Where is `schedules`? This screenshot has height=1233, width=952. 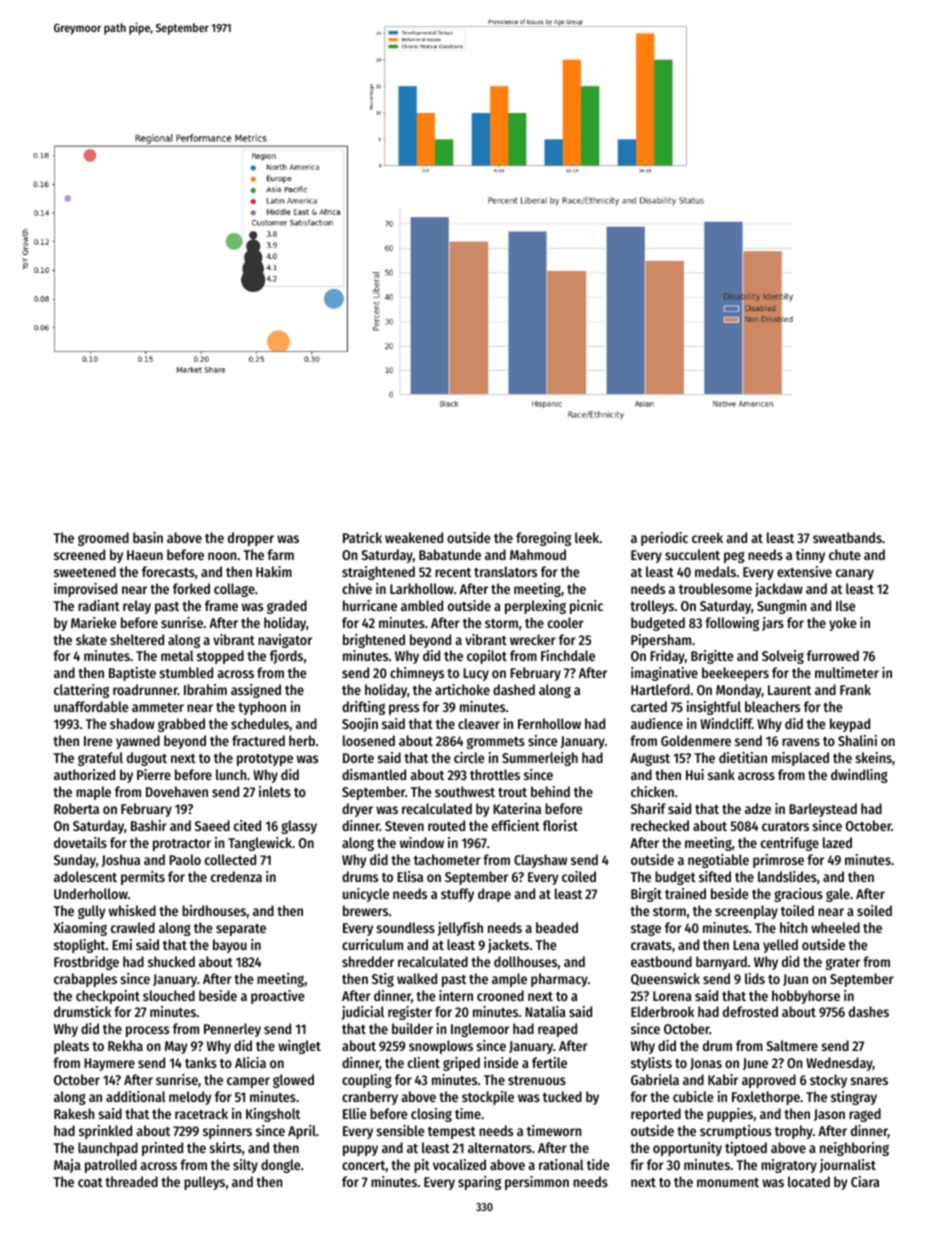 schedules is located at coordinates (260, 723).
